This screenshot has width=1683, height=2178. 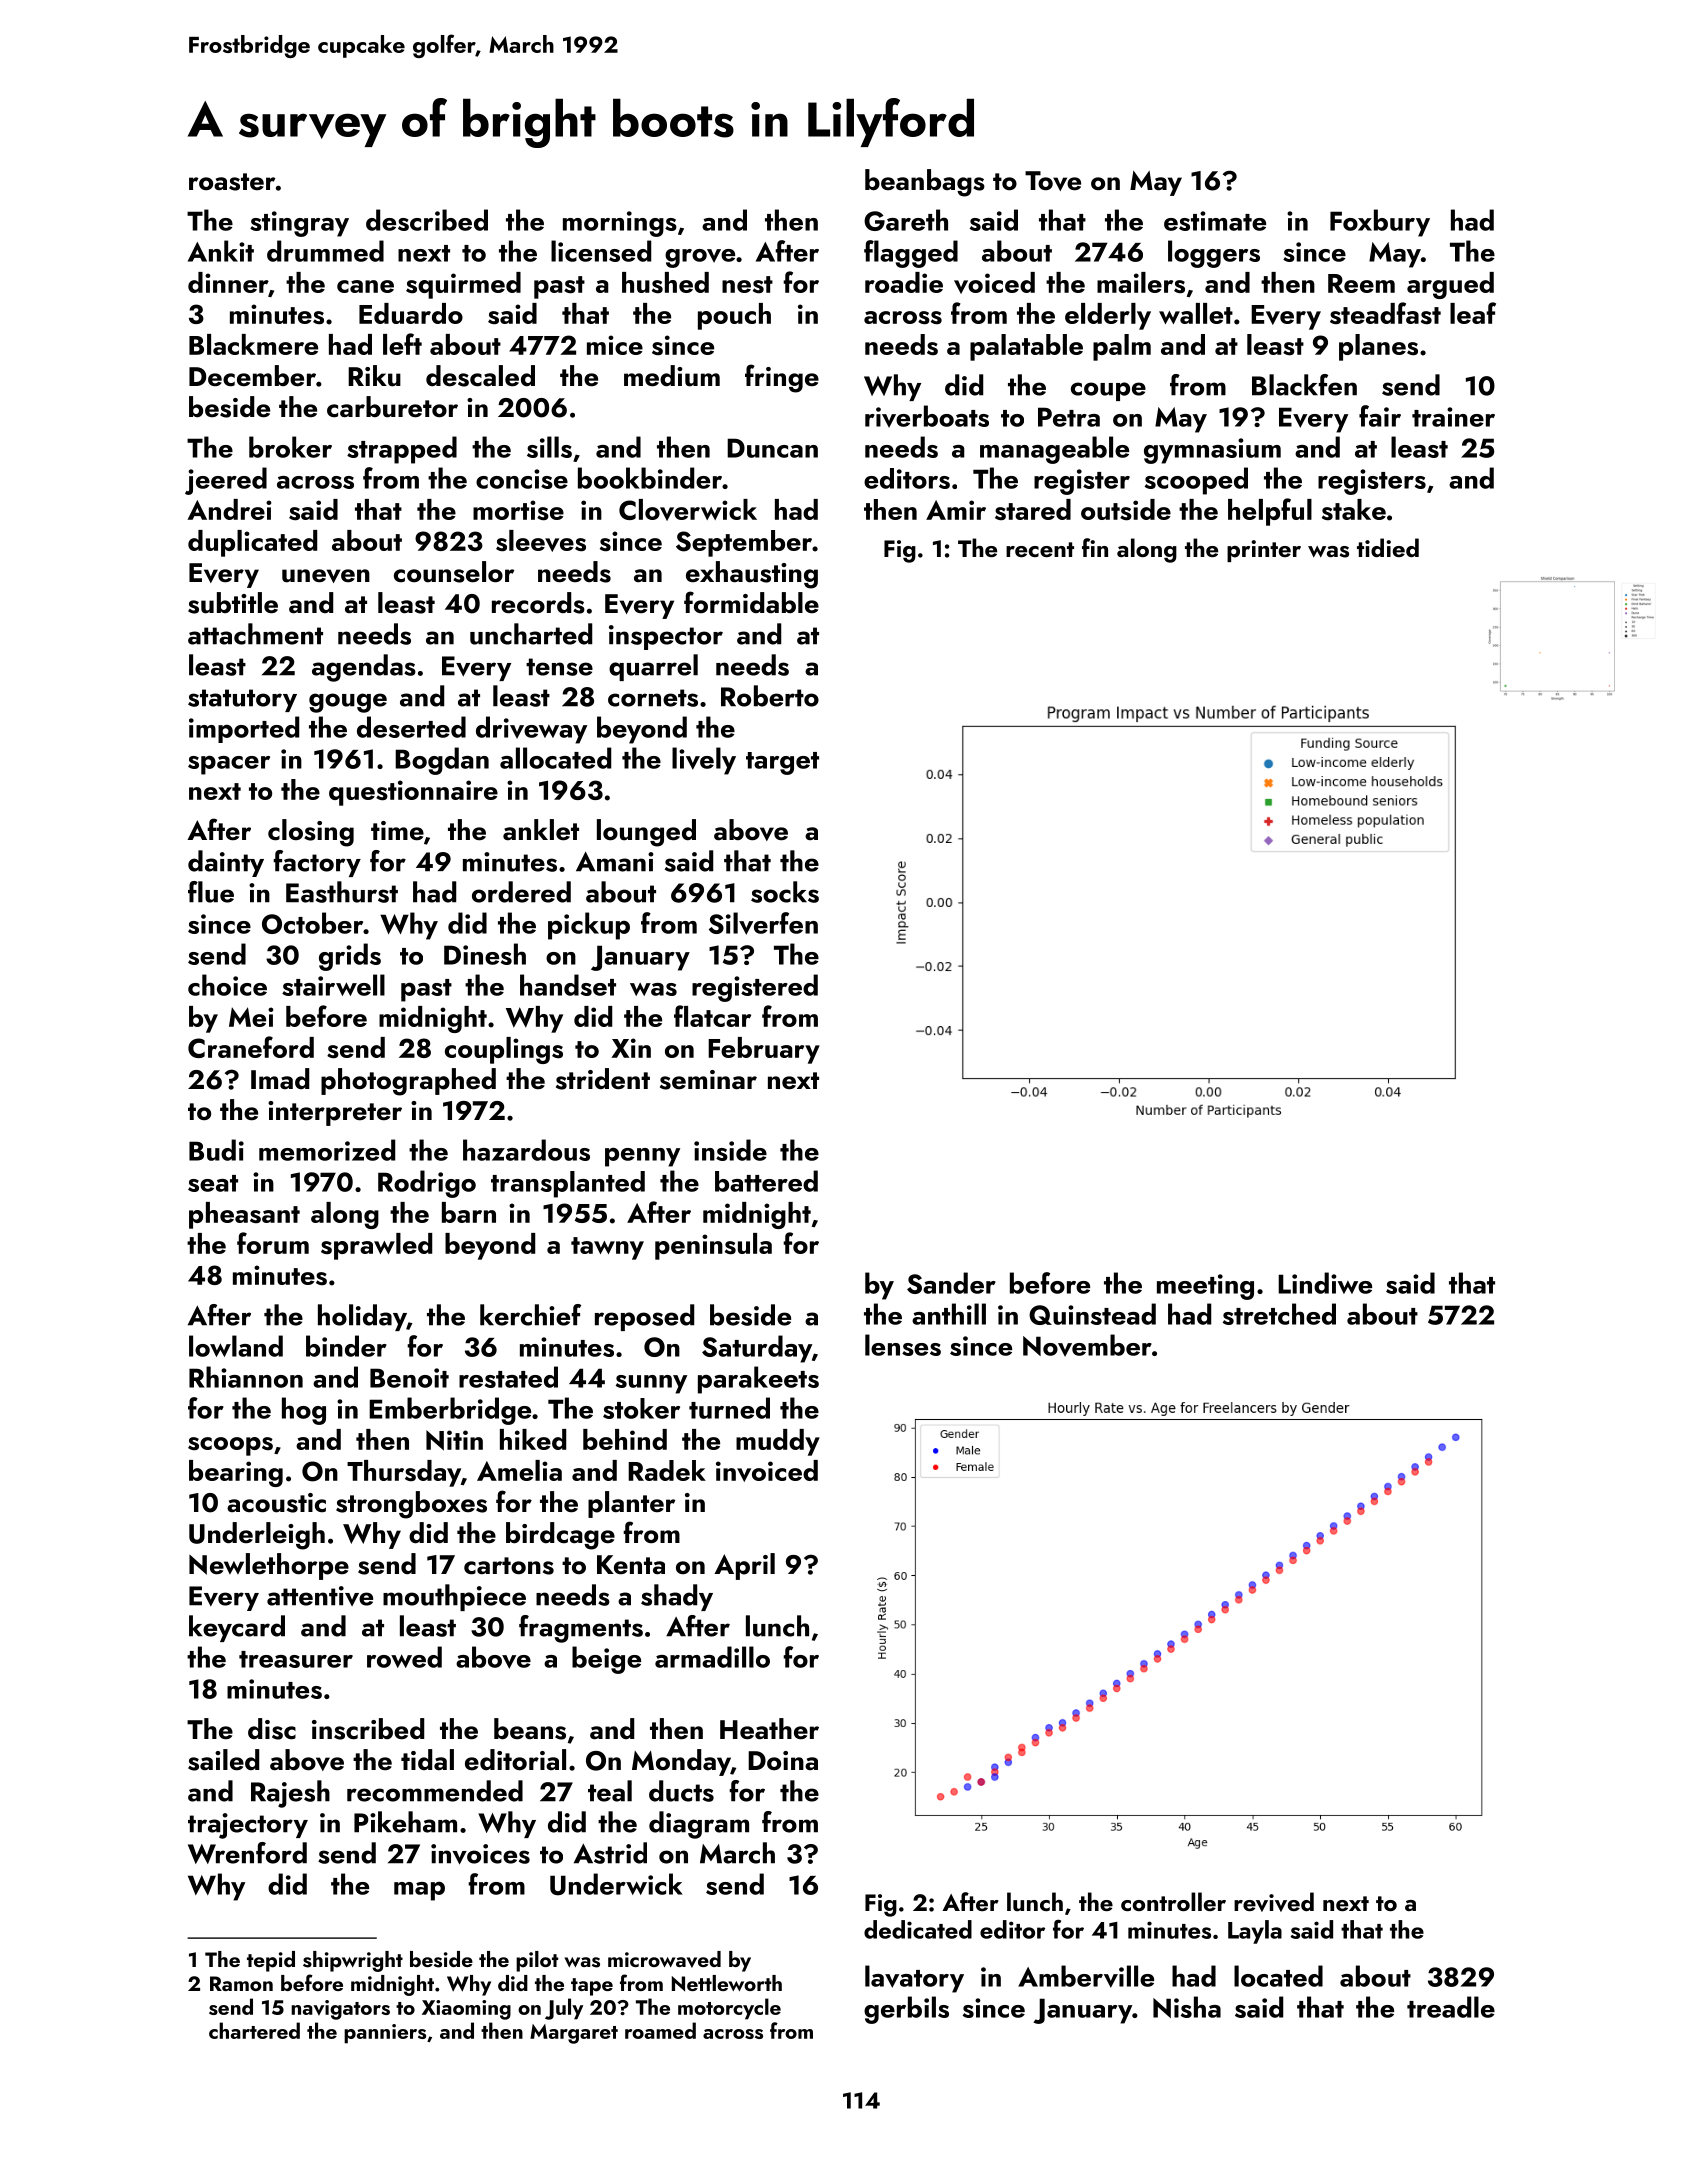 I want to click on roaster, so click(x=232, y=182).
